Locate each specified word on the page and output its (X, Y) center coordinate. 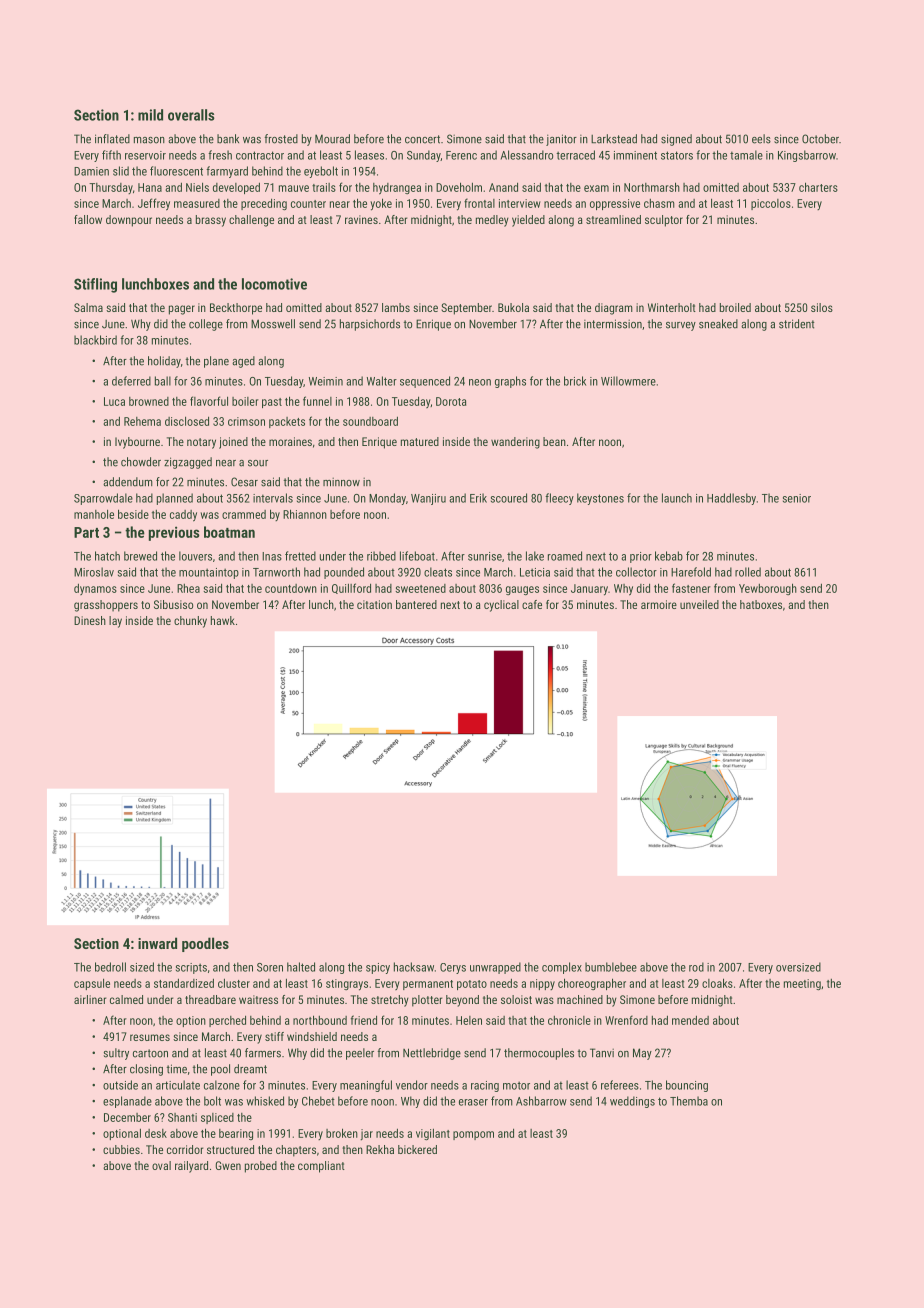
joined (233, 443)
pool (220, 1070)
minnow (341, 482)
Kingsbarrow (807, 156)
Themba (689, 1101)
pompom (473, 1135)
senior (797, 498)
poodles (205, 944)
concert (422, 139)
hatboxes (761, 604)
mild (150, 115)
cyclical (501, 606)
